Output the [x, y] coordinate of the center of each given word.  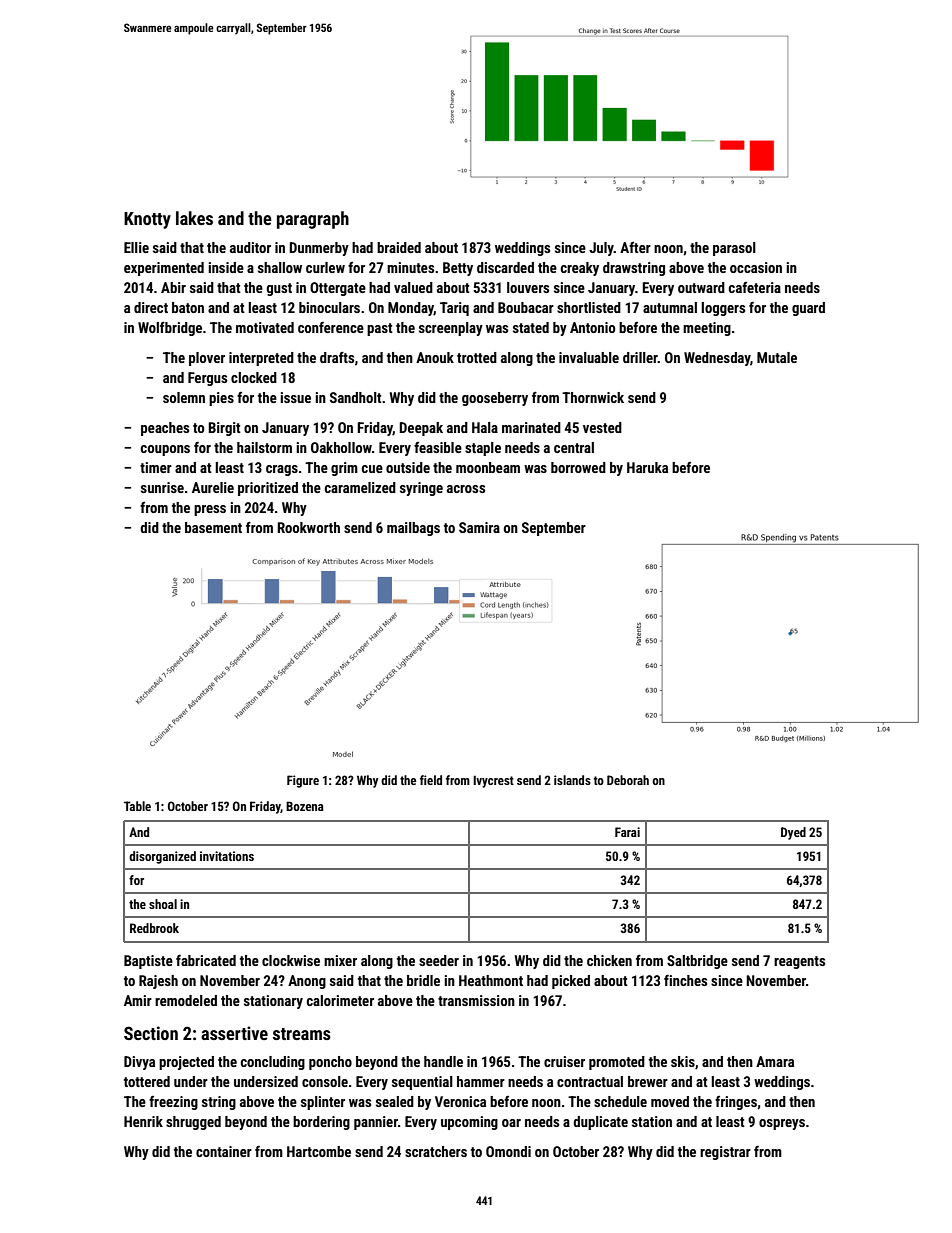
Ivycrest [493, 781]
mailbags [413, 529]
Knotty [147, 220]
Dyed [793, 833]
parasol [734, 249]
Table [137, 806]
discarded [505, 267]
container [224, 1151]
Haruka [647, 467]
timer [156, 467]
